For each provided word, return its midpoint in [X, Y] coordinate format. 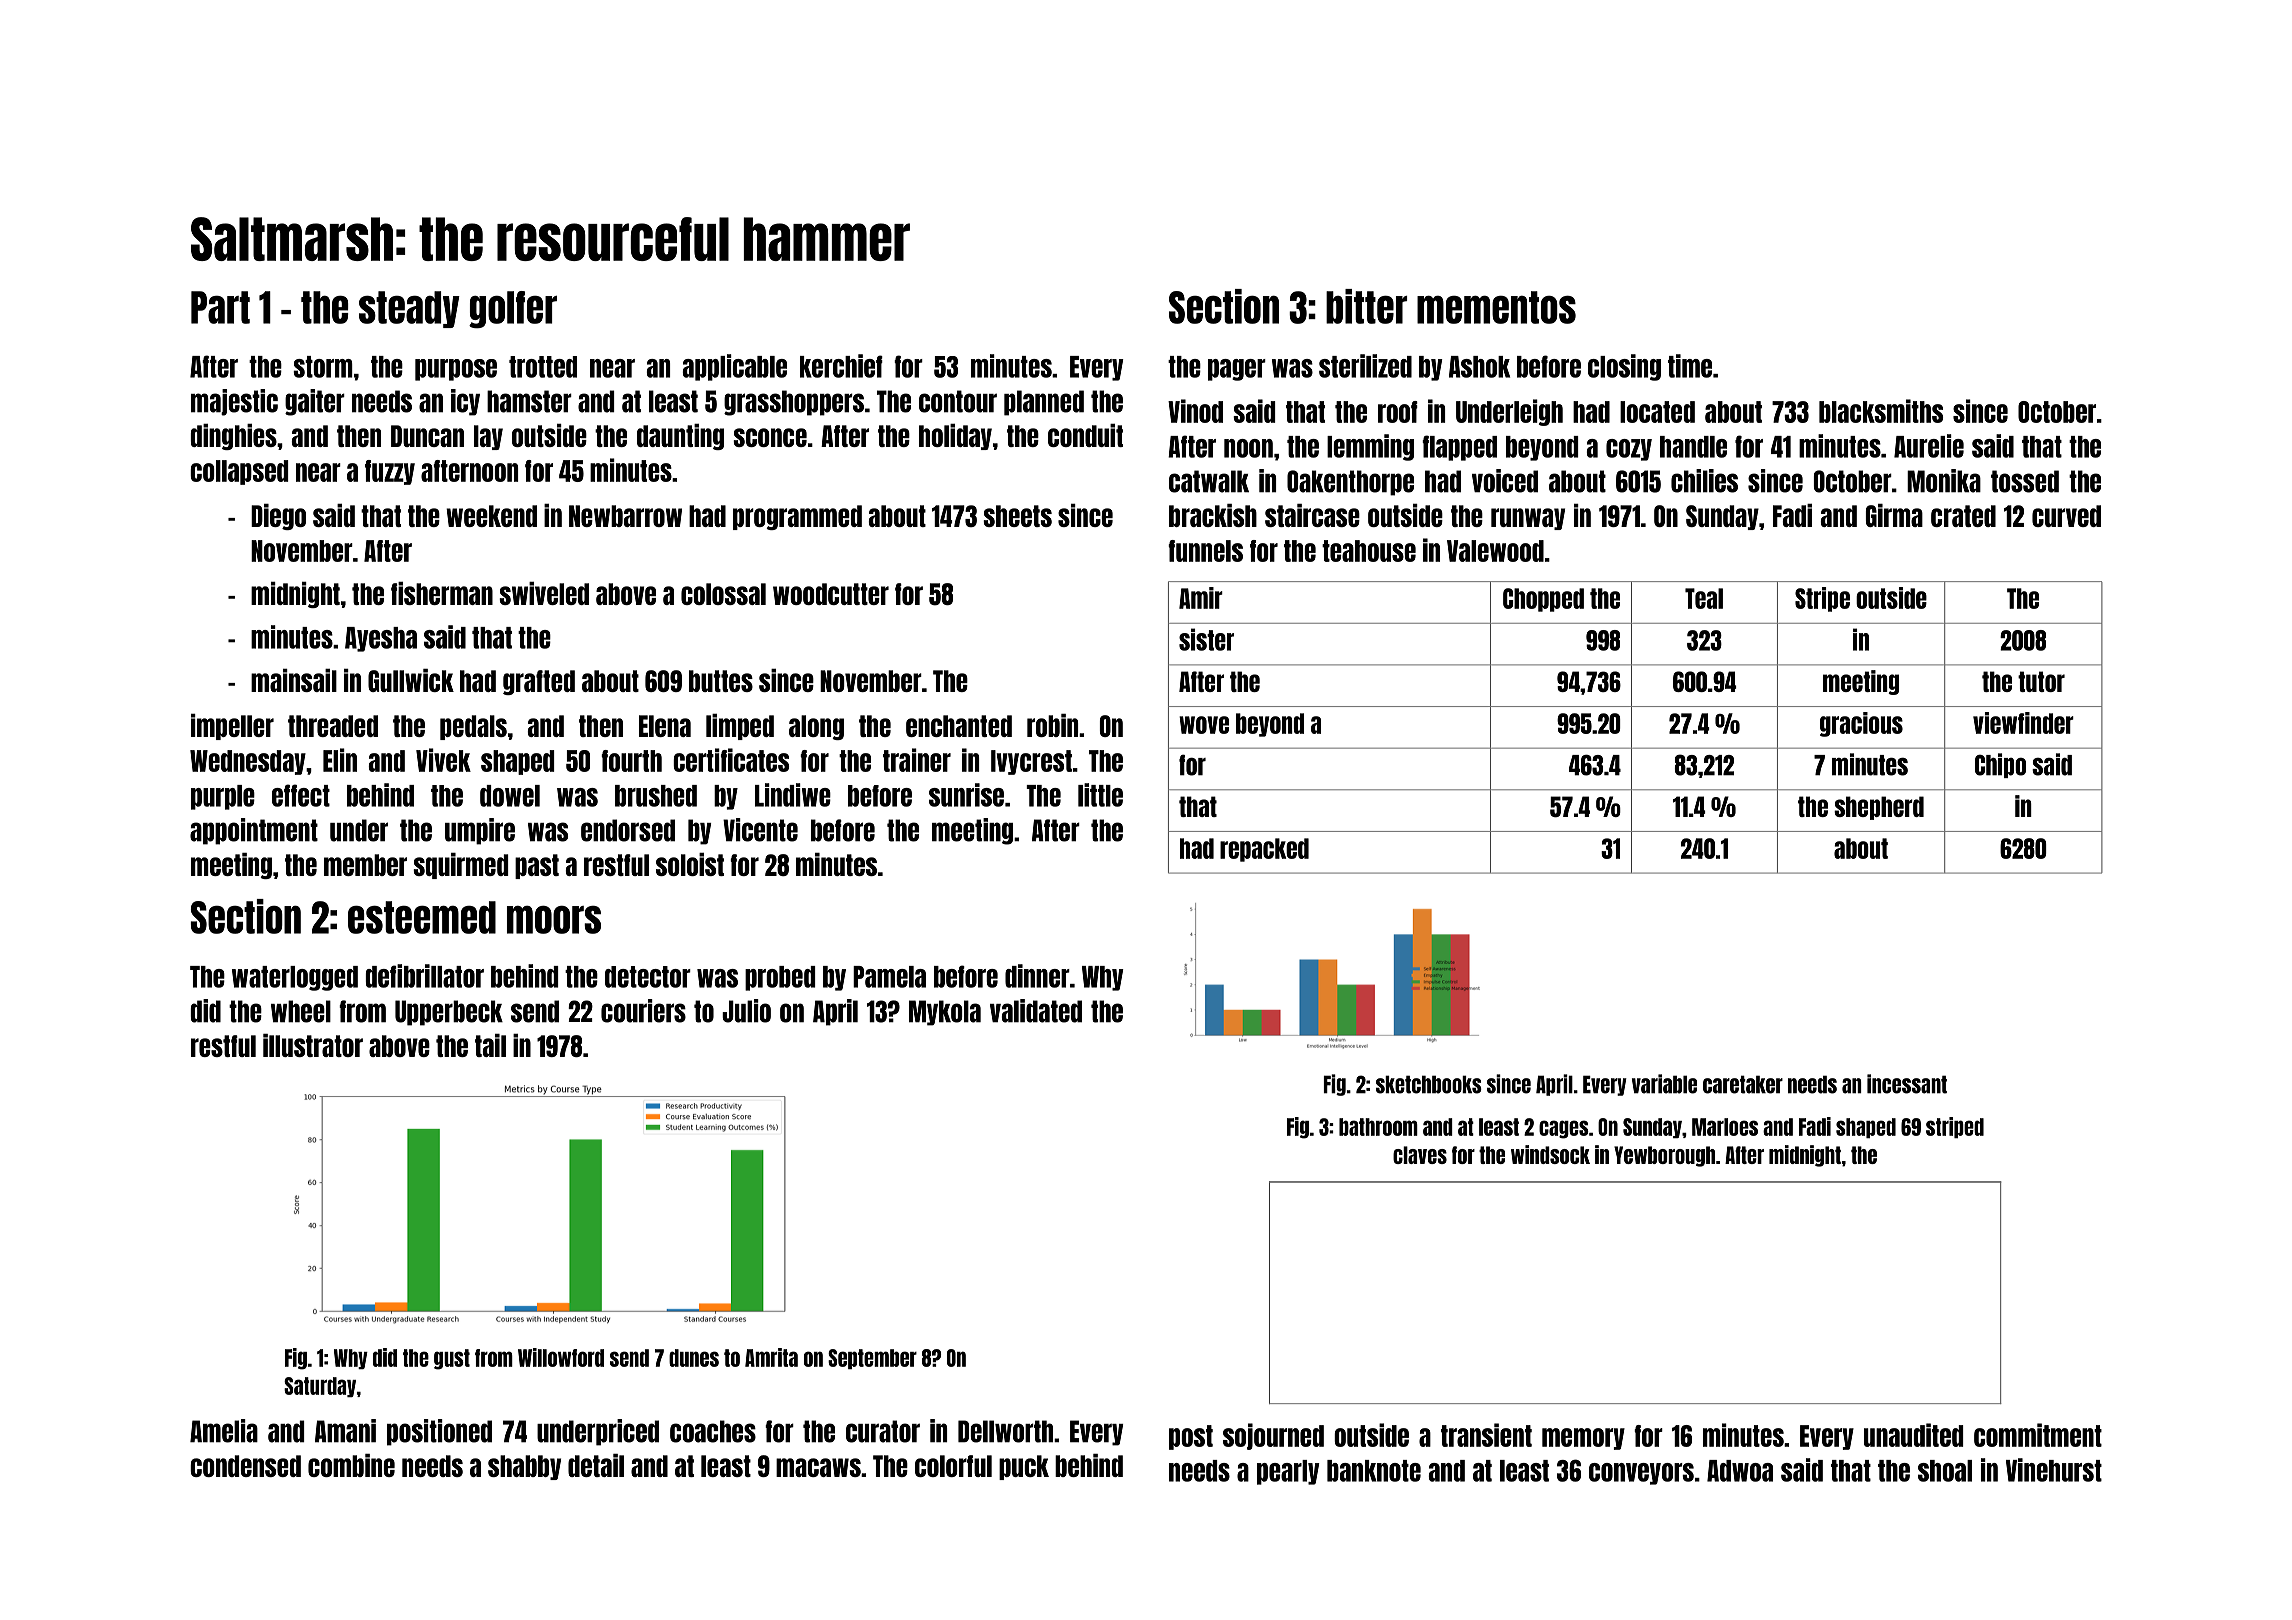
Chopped [1543, 600]
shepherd [1879, 808]
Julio [746, 1011]
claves [1420, 1155]
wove [1204, 725]
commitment [2038, 1435]
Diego [278, 517]
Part [220, 307]
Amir [1201, 598]
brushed [656, 796]
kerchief [841, 366]
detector [648, 977]
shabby [524, 1467]
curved [2066, 516]
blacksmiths [1881, 411]
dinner [1037, 976]
